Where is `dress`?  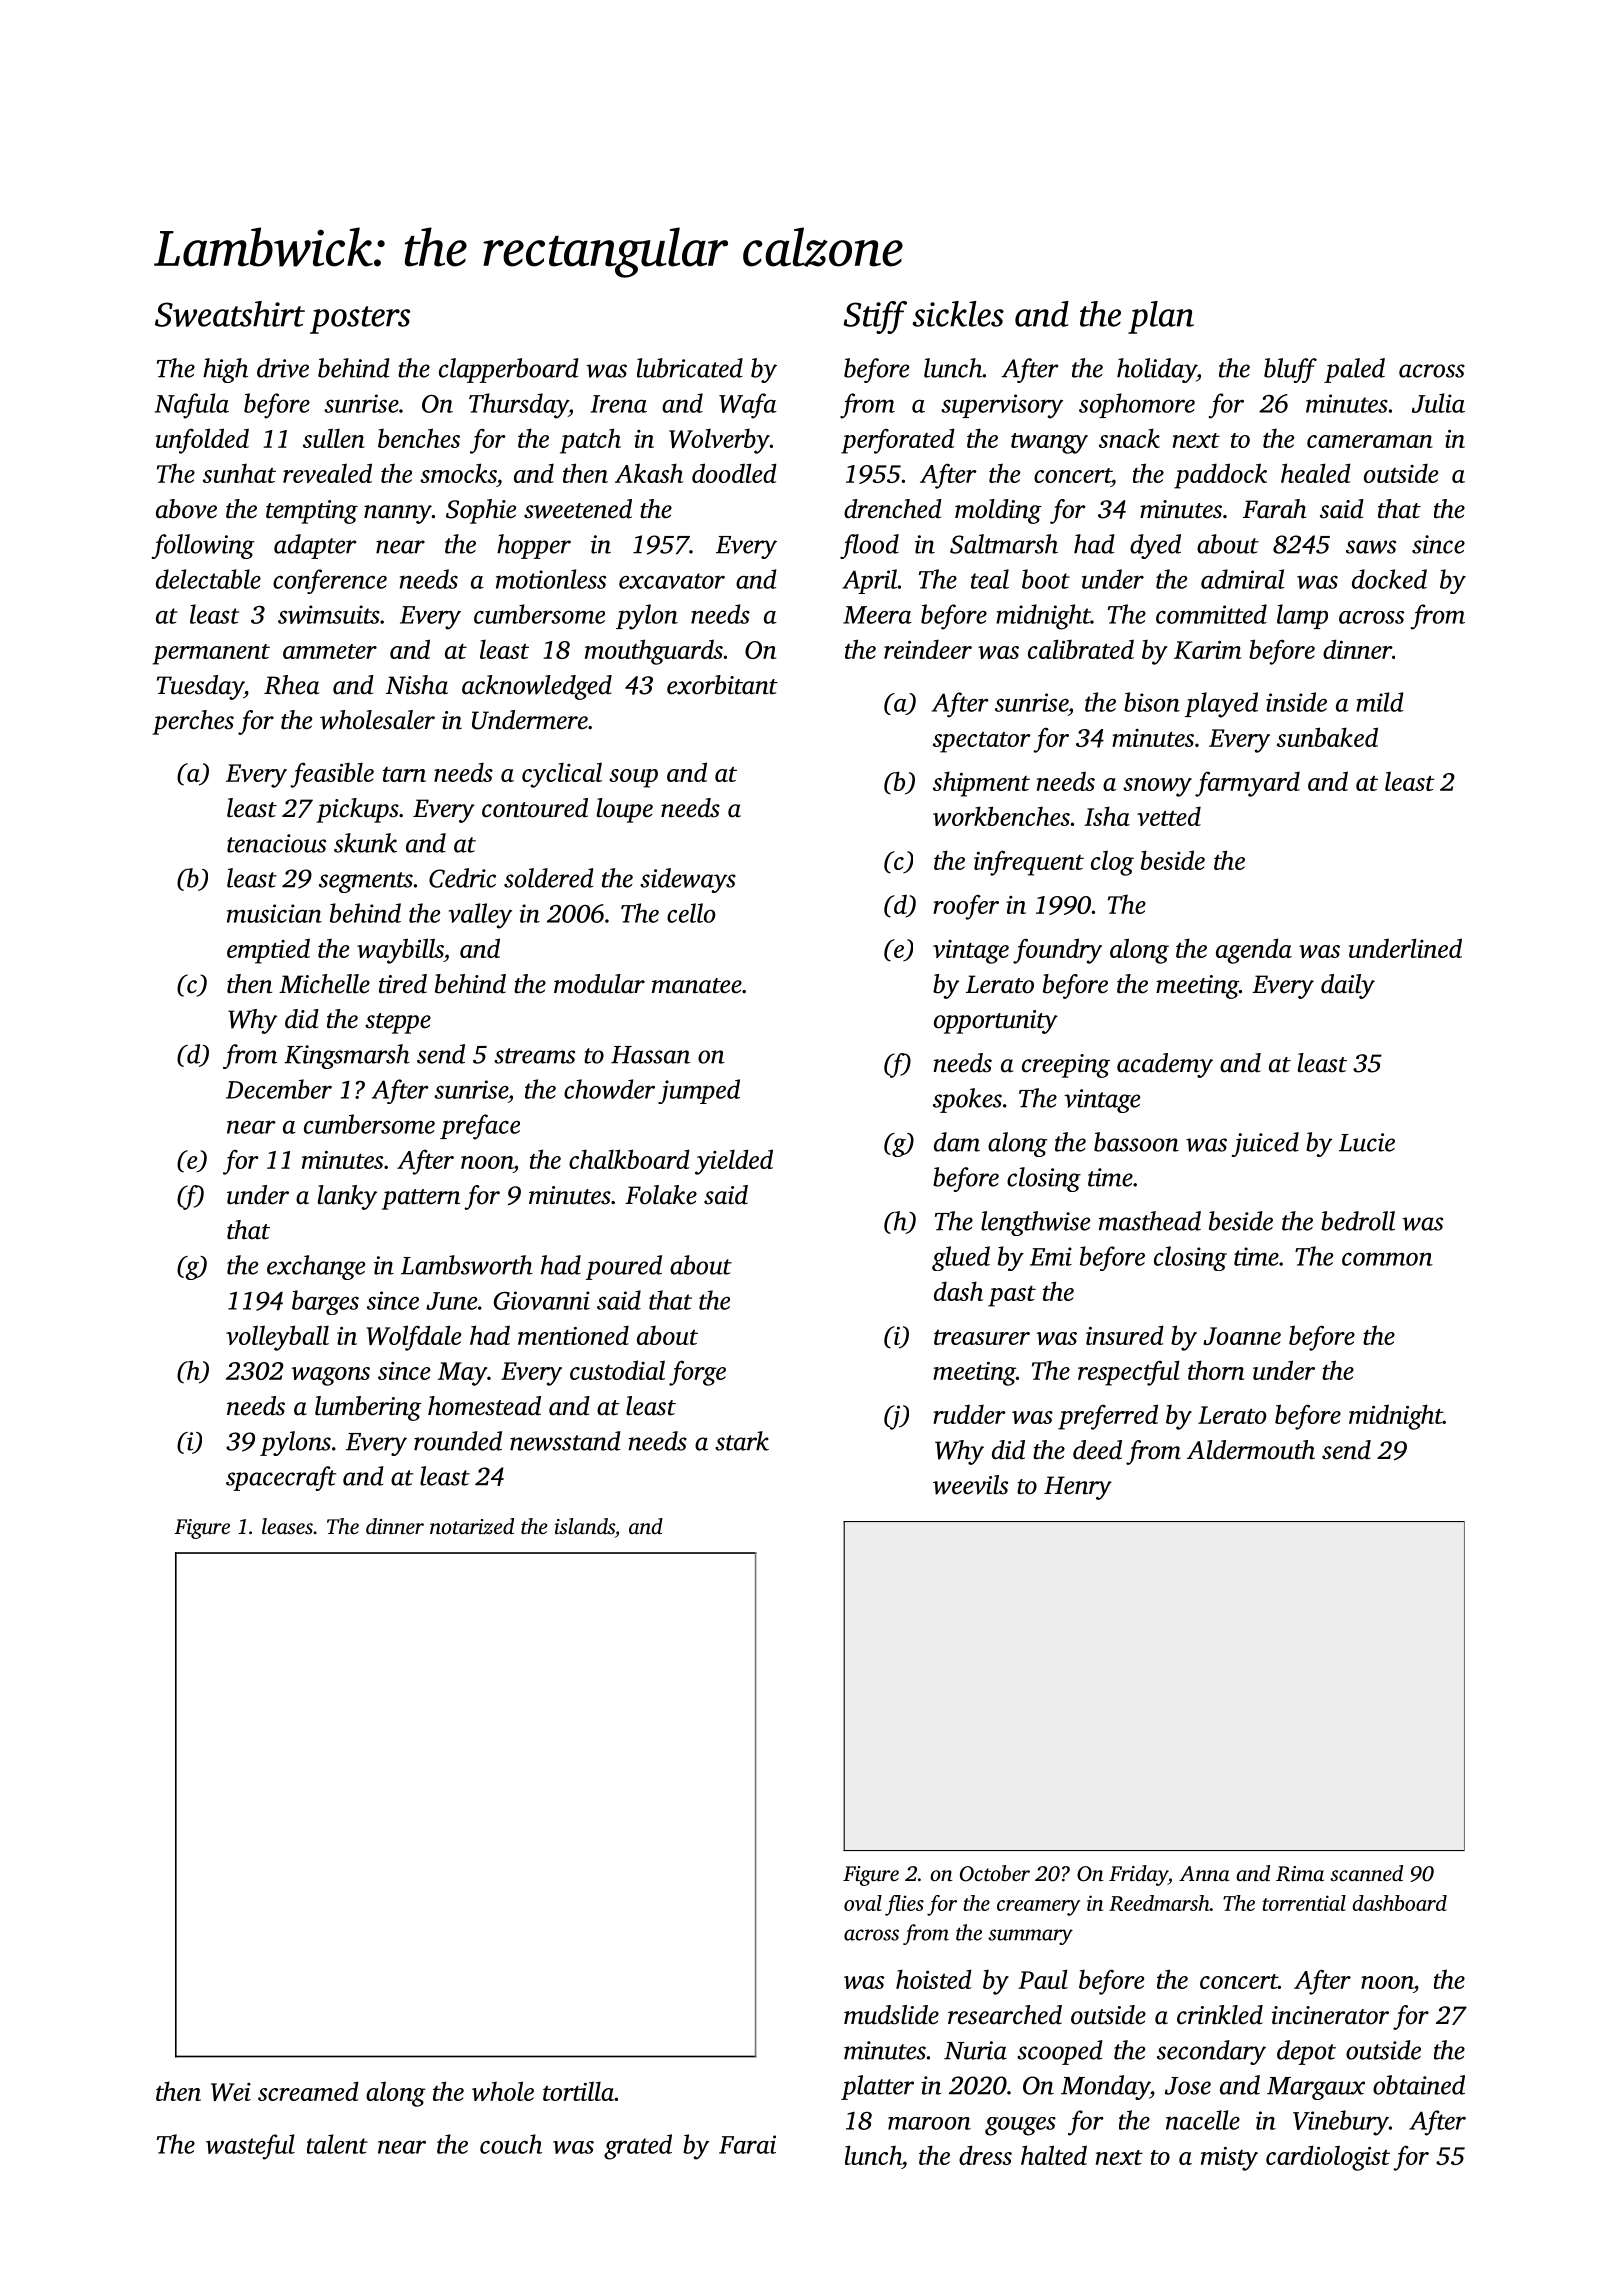 dress is located at coordinates (985, 2155).
